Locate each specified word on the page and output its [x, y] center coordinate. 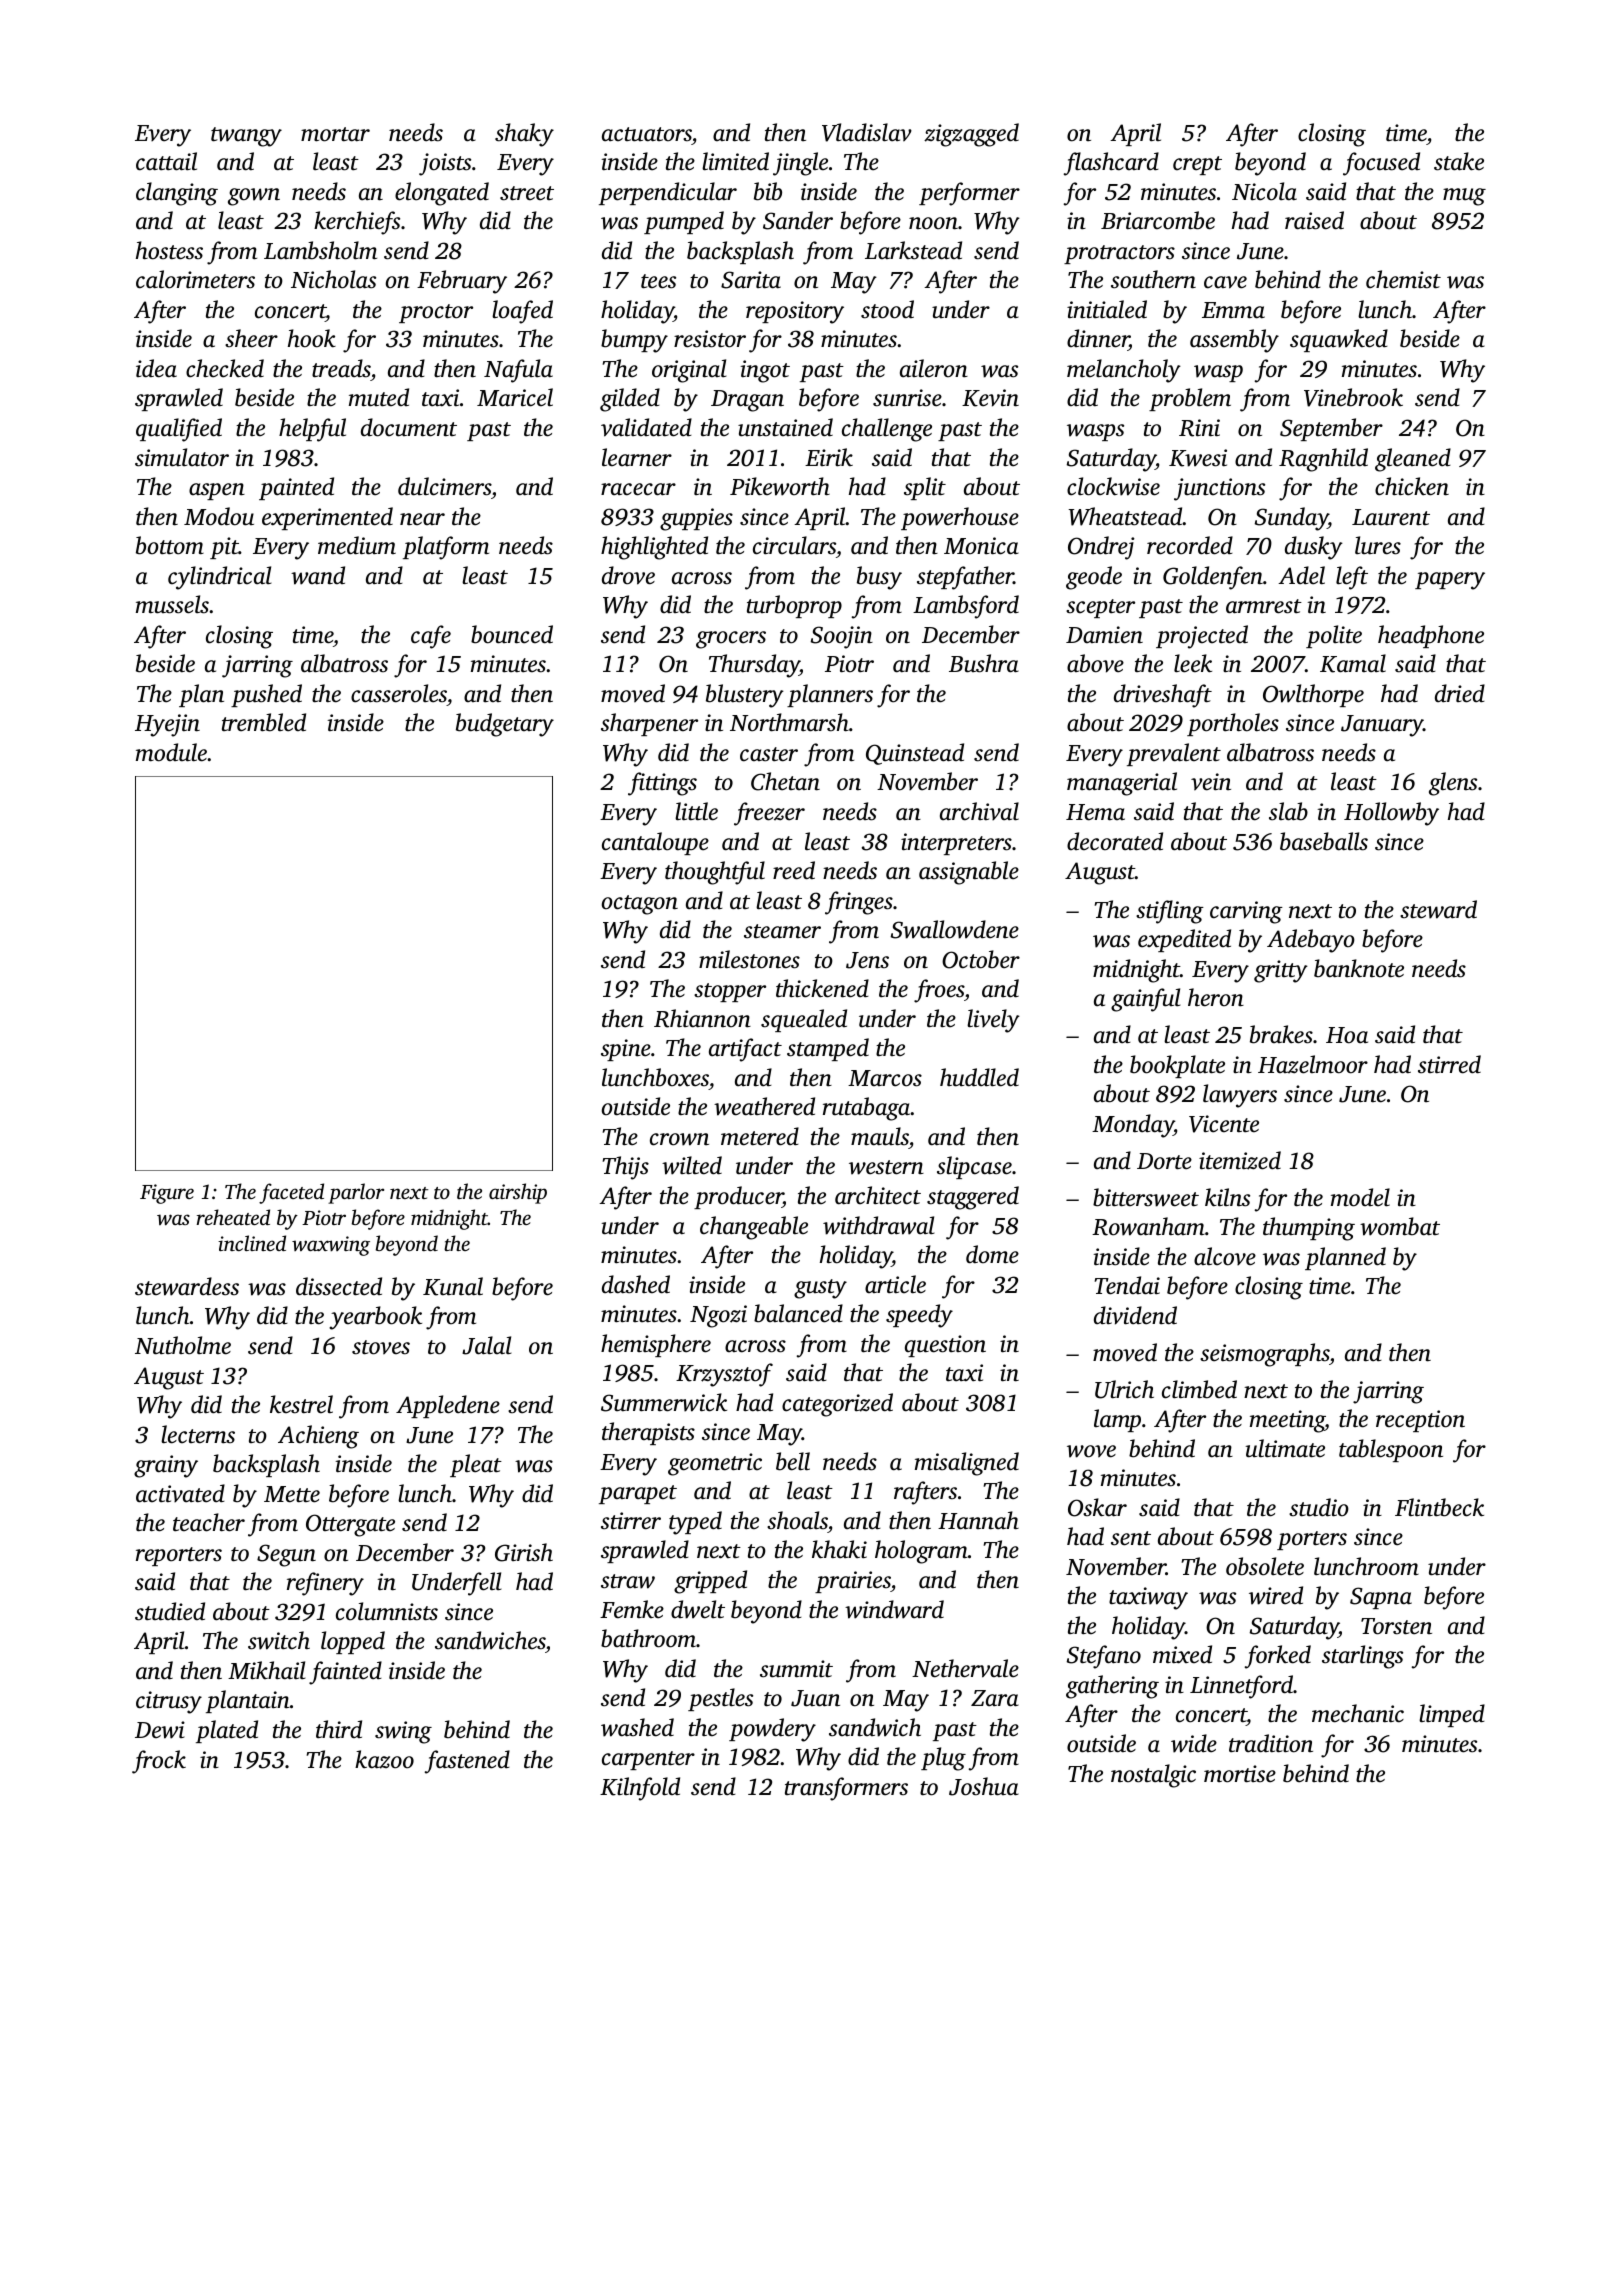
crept [1197, 165]
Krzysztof [724, 1375]
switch [279, 1640]
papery [1450, 581]
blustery [745, 696]
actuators [647, 134]
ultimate [1285, 1448]
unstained [785, 427]
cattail [166, 161]
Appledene [448, 1406]
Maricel [515, 397]
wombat [1400, 1226]
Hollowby [1391, 814]
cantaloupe [655, 843]
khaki [839, 1549]
